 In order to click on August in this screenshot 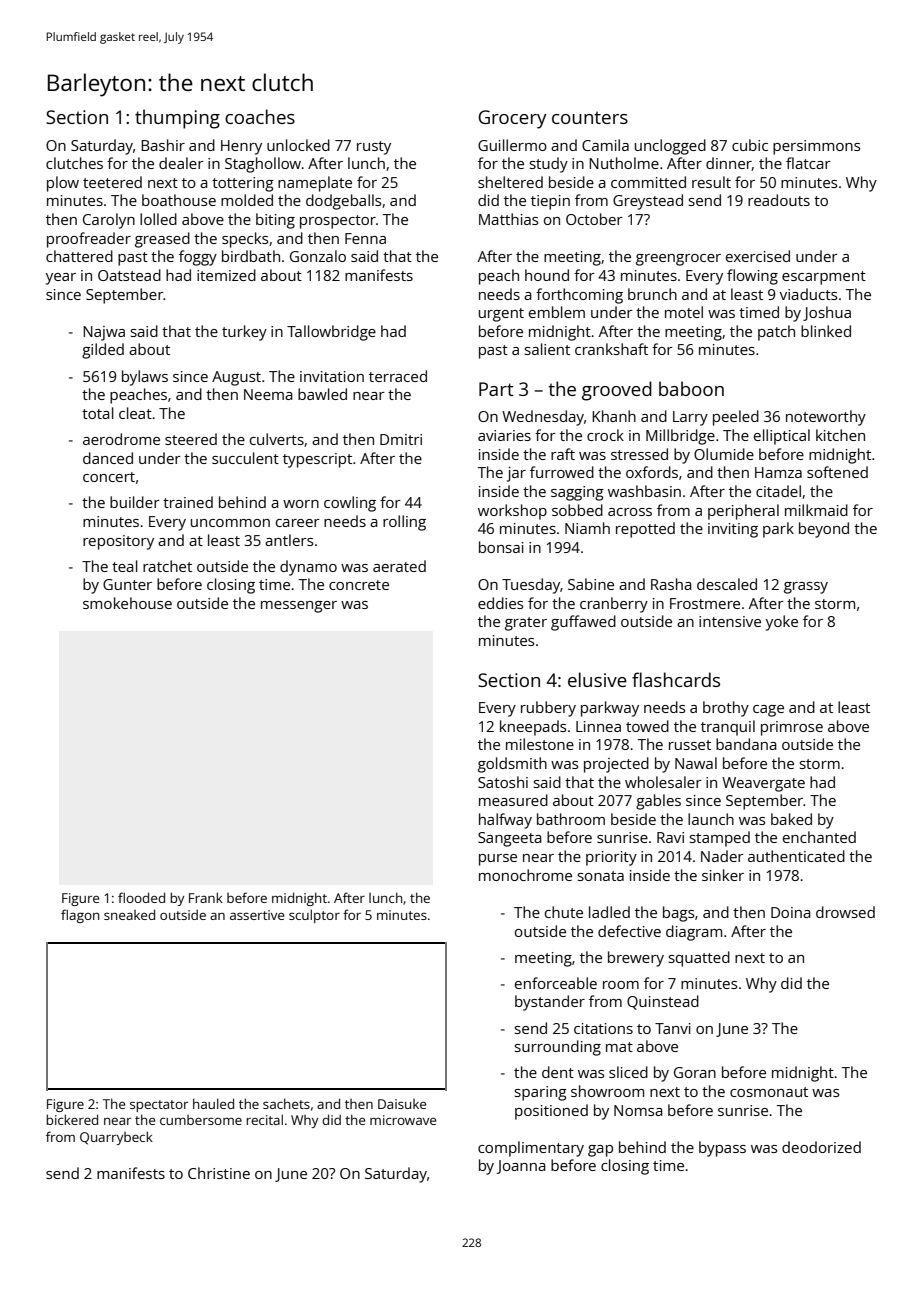, I will do `click(236, 378)`.
